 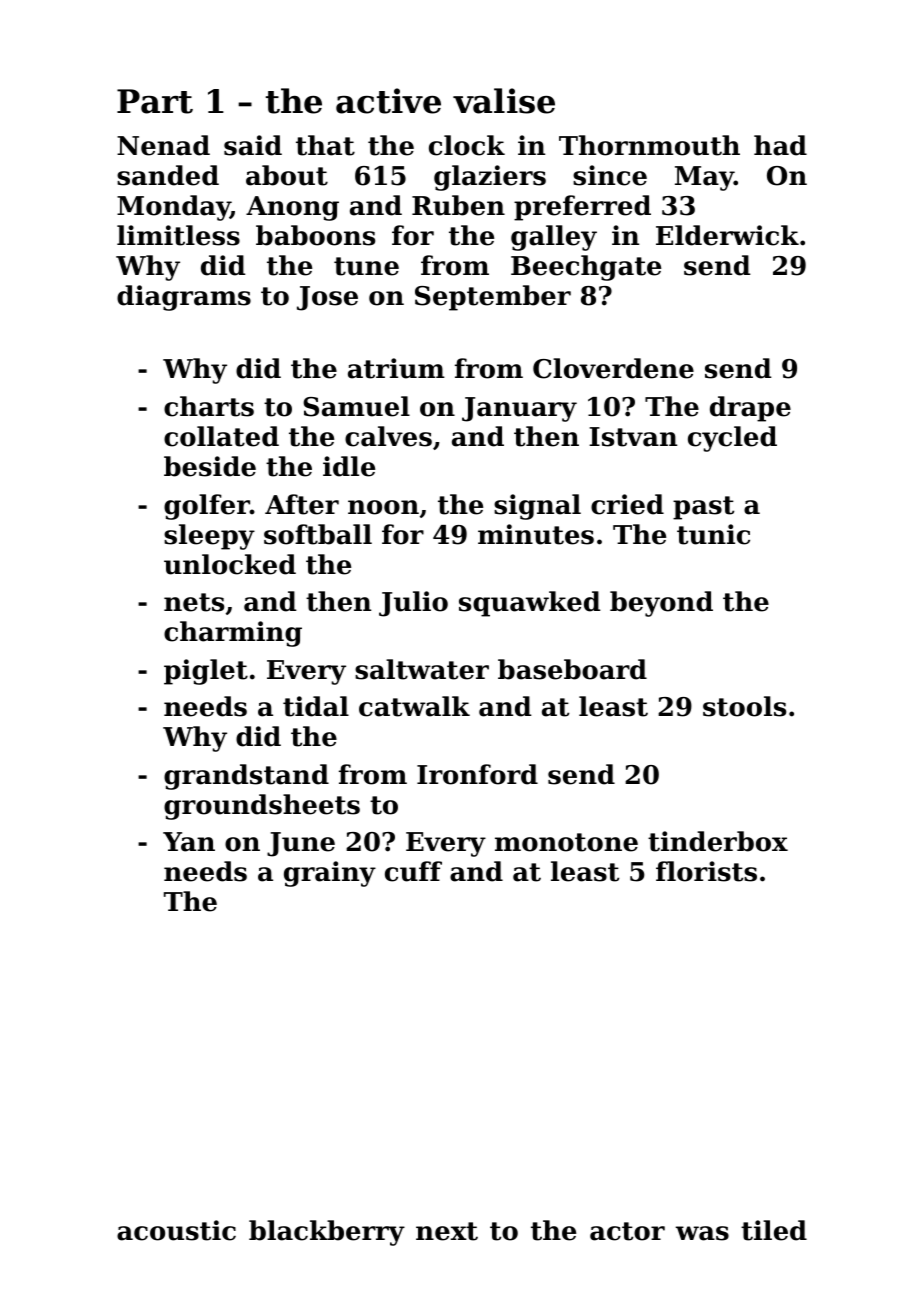 I want to click on grandstand, so click(x=246, y=777).
